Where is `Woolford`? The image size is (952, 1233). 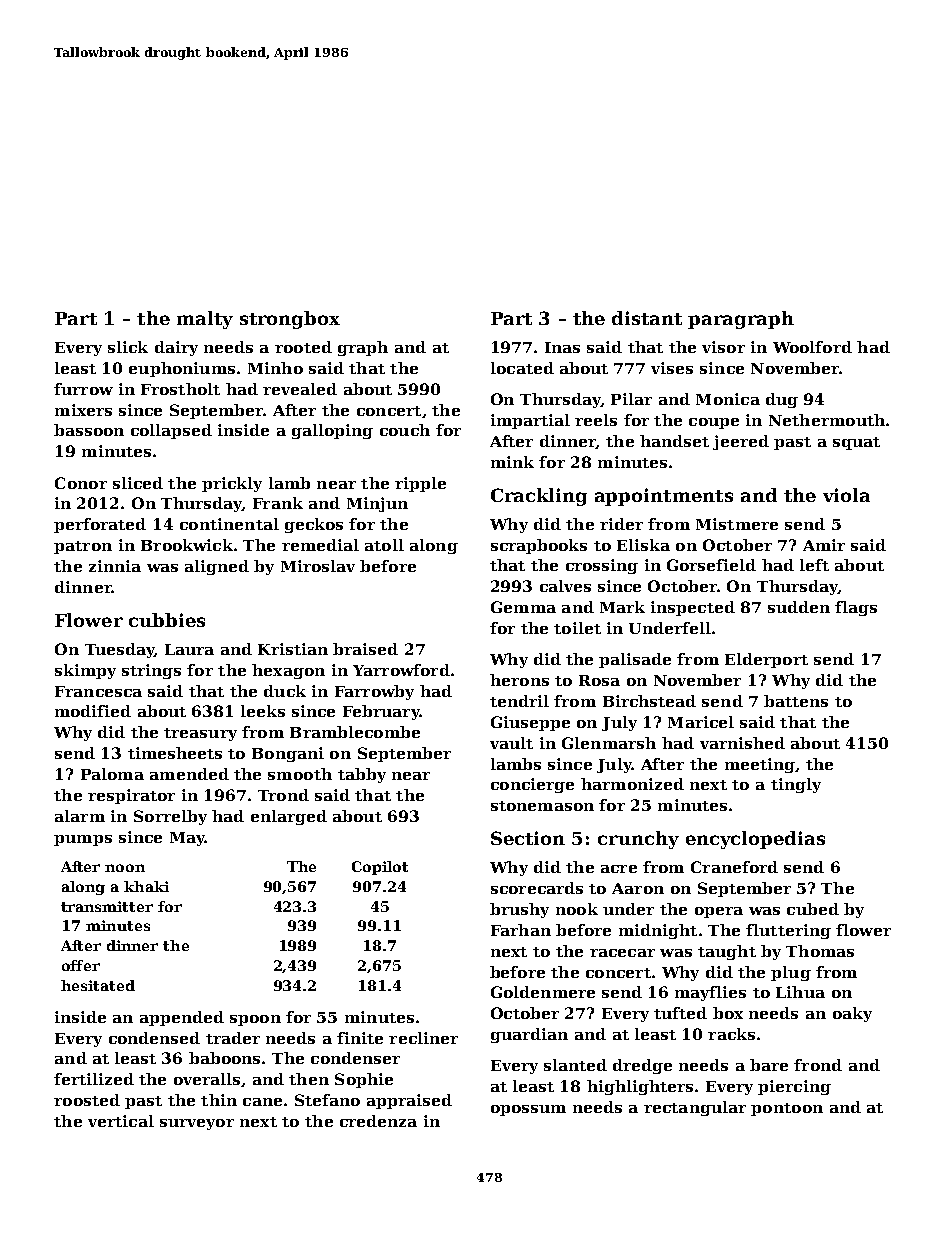 Woolford is located at coordinates (812, 347).
